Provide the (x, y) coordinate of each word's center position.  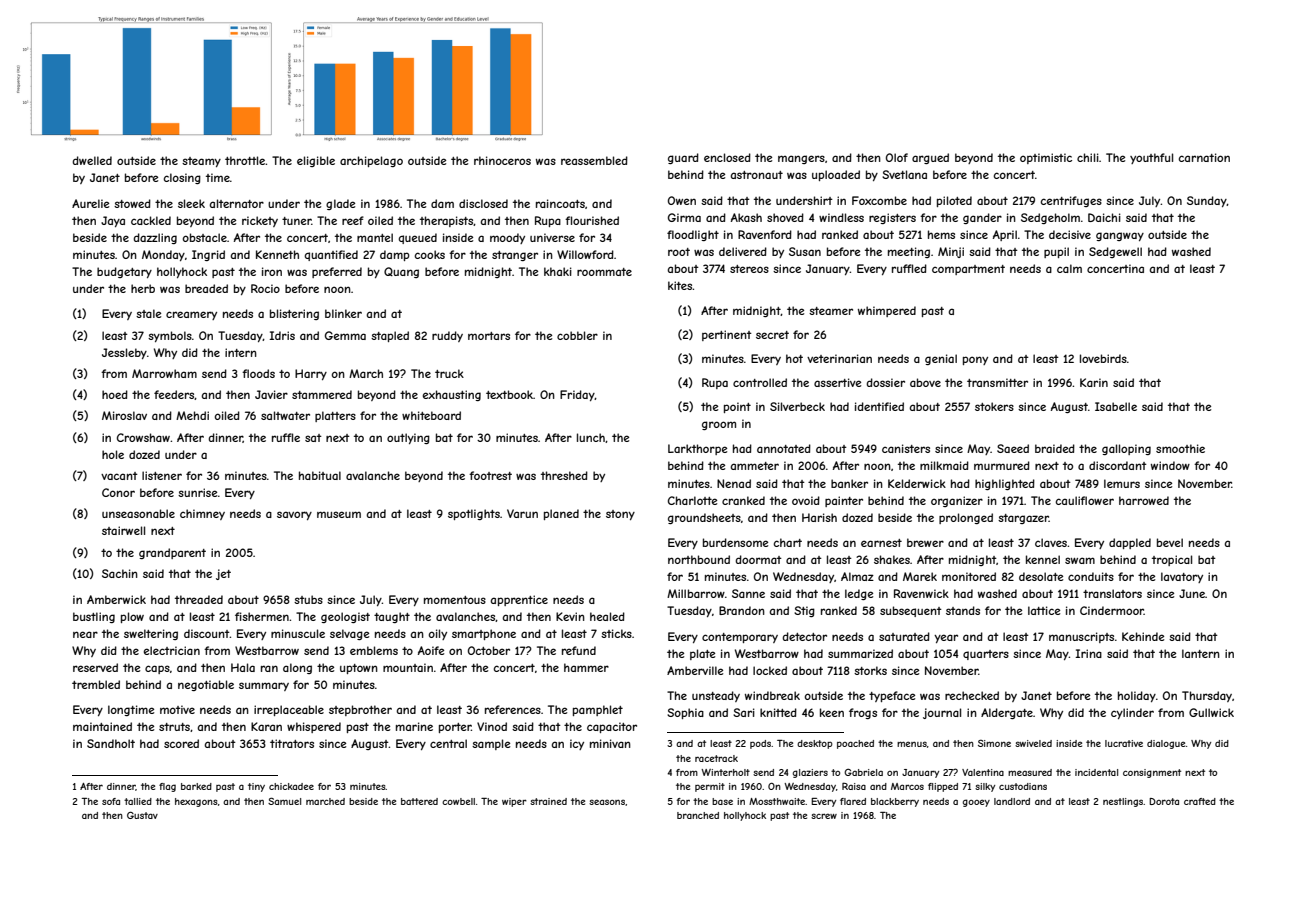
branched (698, 815)
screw (824, 816)
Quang (401, 272)
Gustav (142, 815)
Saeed (1013, 448)
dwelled (92, 160)
